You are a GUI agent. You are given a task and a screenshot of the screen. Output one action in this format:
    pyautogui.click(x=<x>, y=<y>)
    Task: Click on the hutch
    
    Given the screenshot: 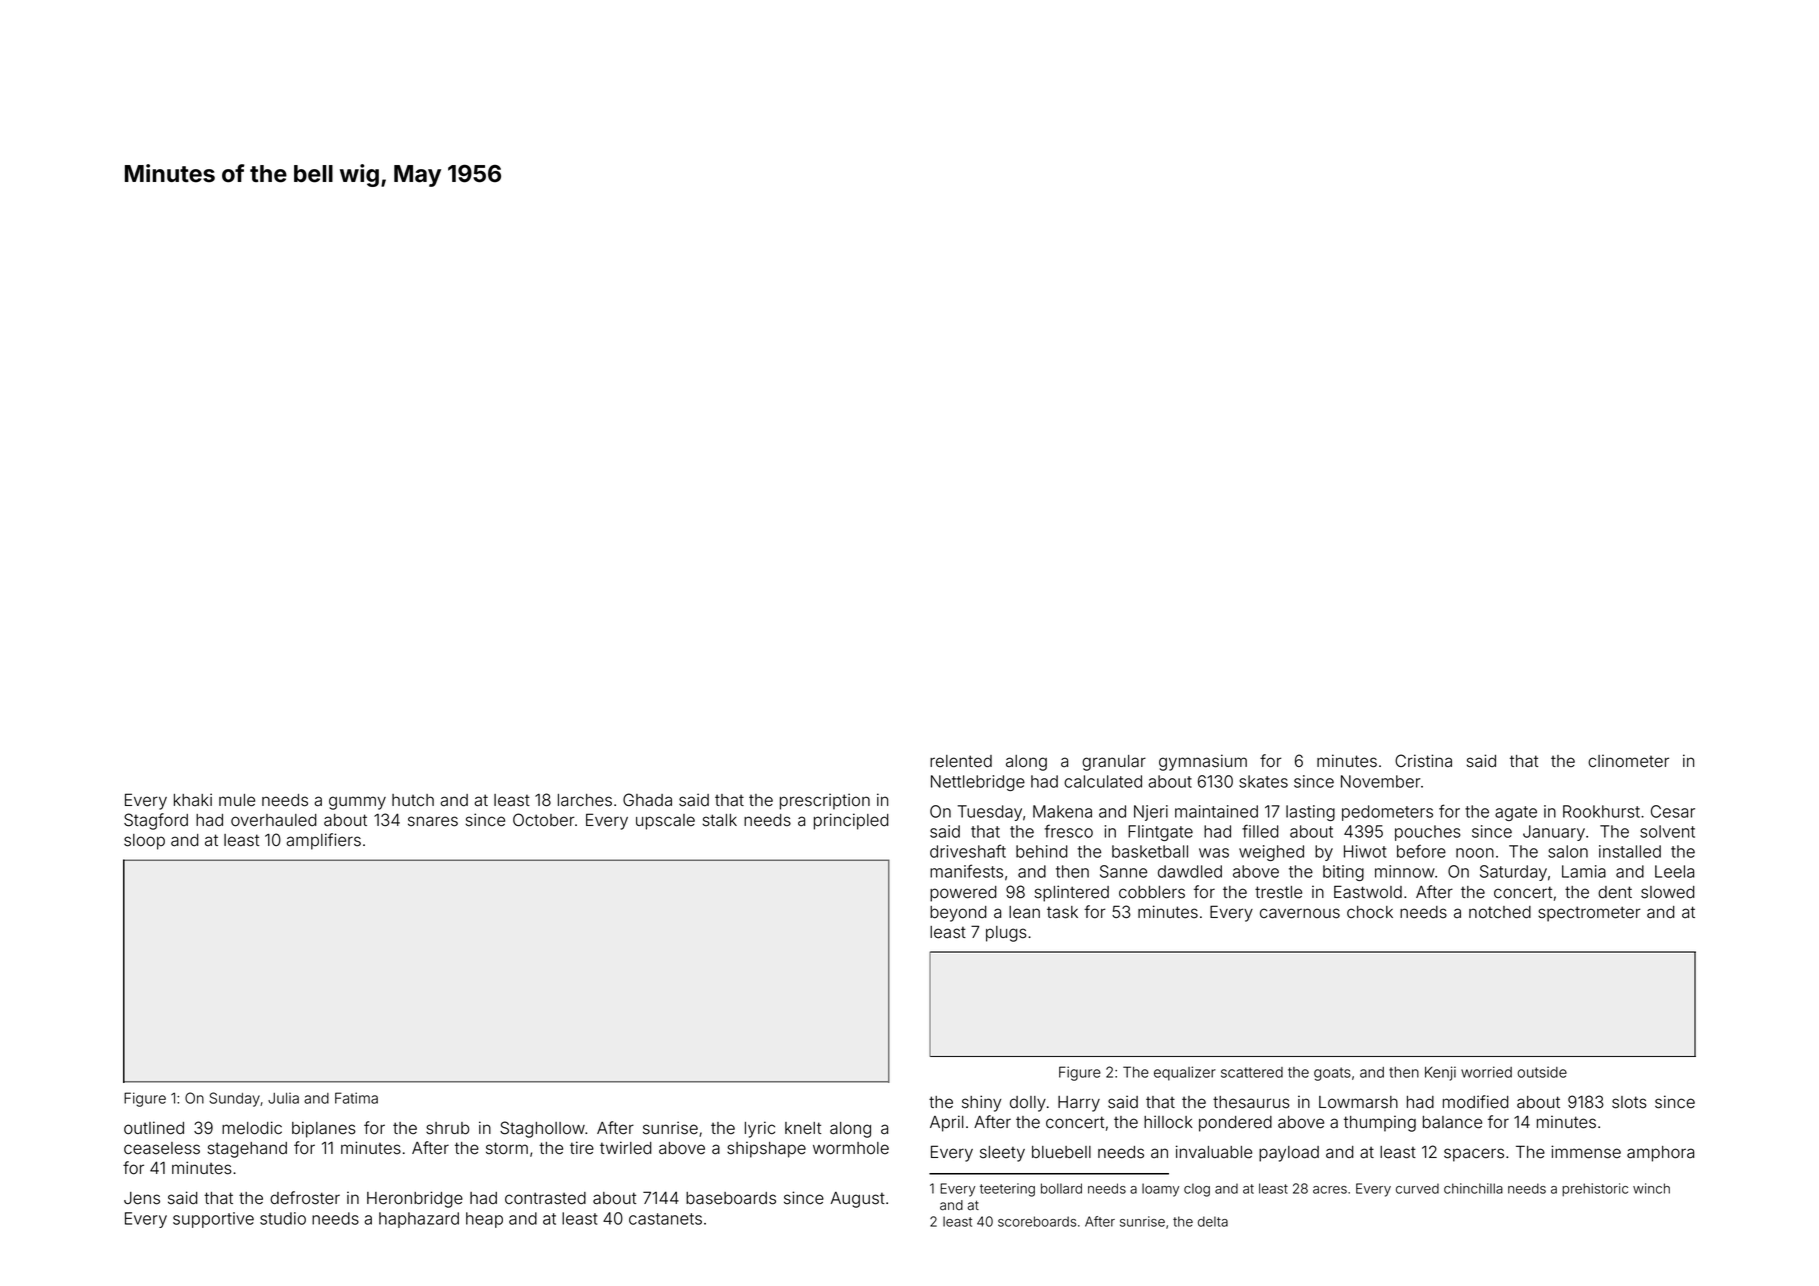 What is the action you would take?
    pyautogui.click(x=413, y=800)
